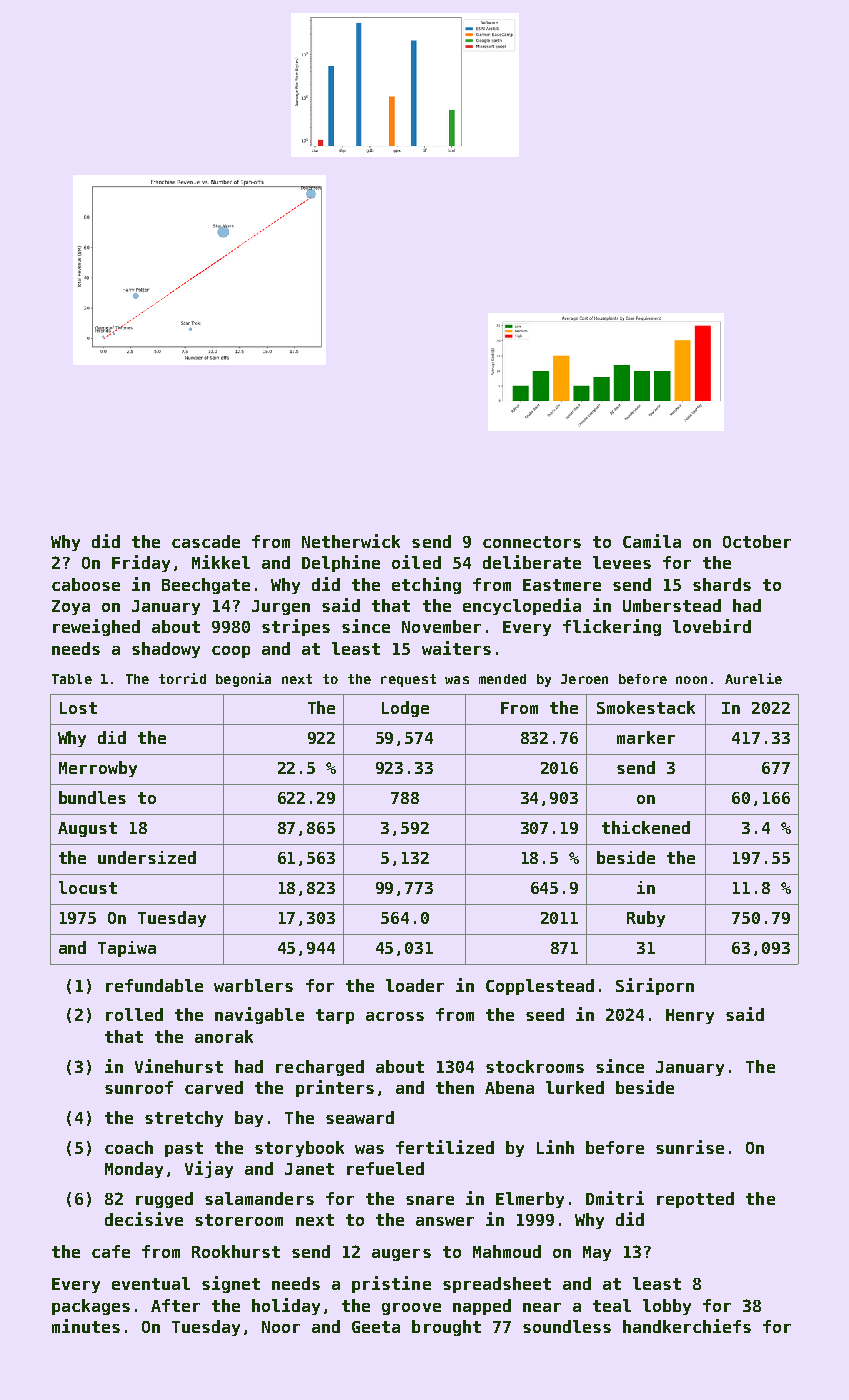 The width and height of the document is (849, 1400). What do you see at coordinates (445, 1147) in the document?
I see `fertilized` at bounding box center [445, 1147].
